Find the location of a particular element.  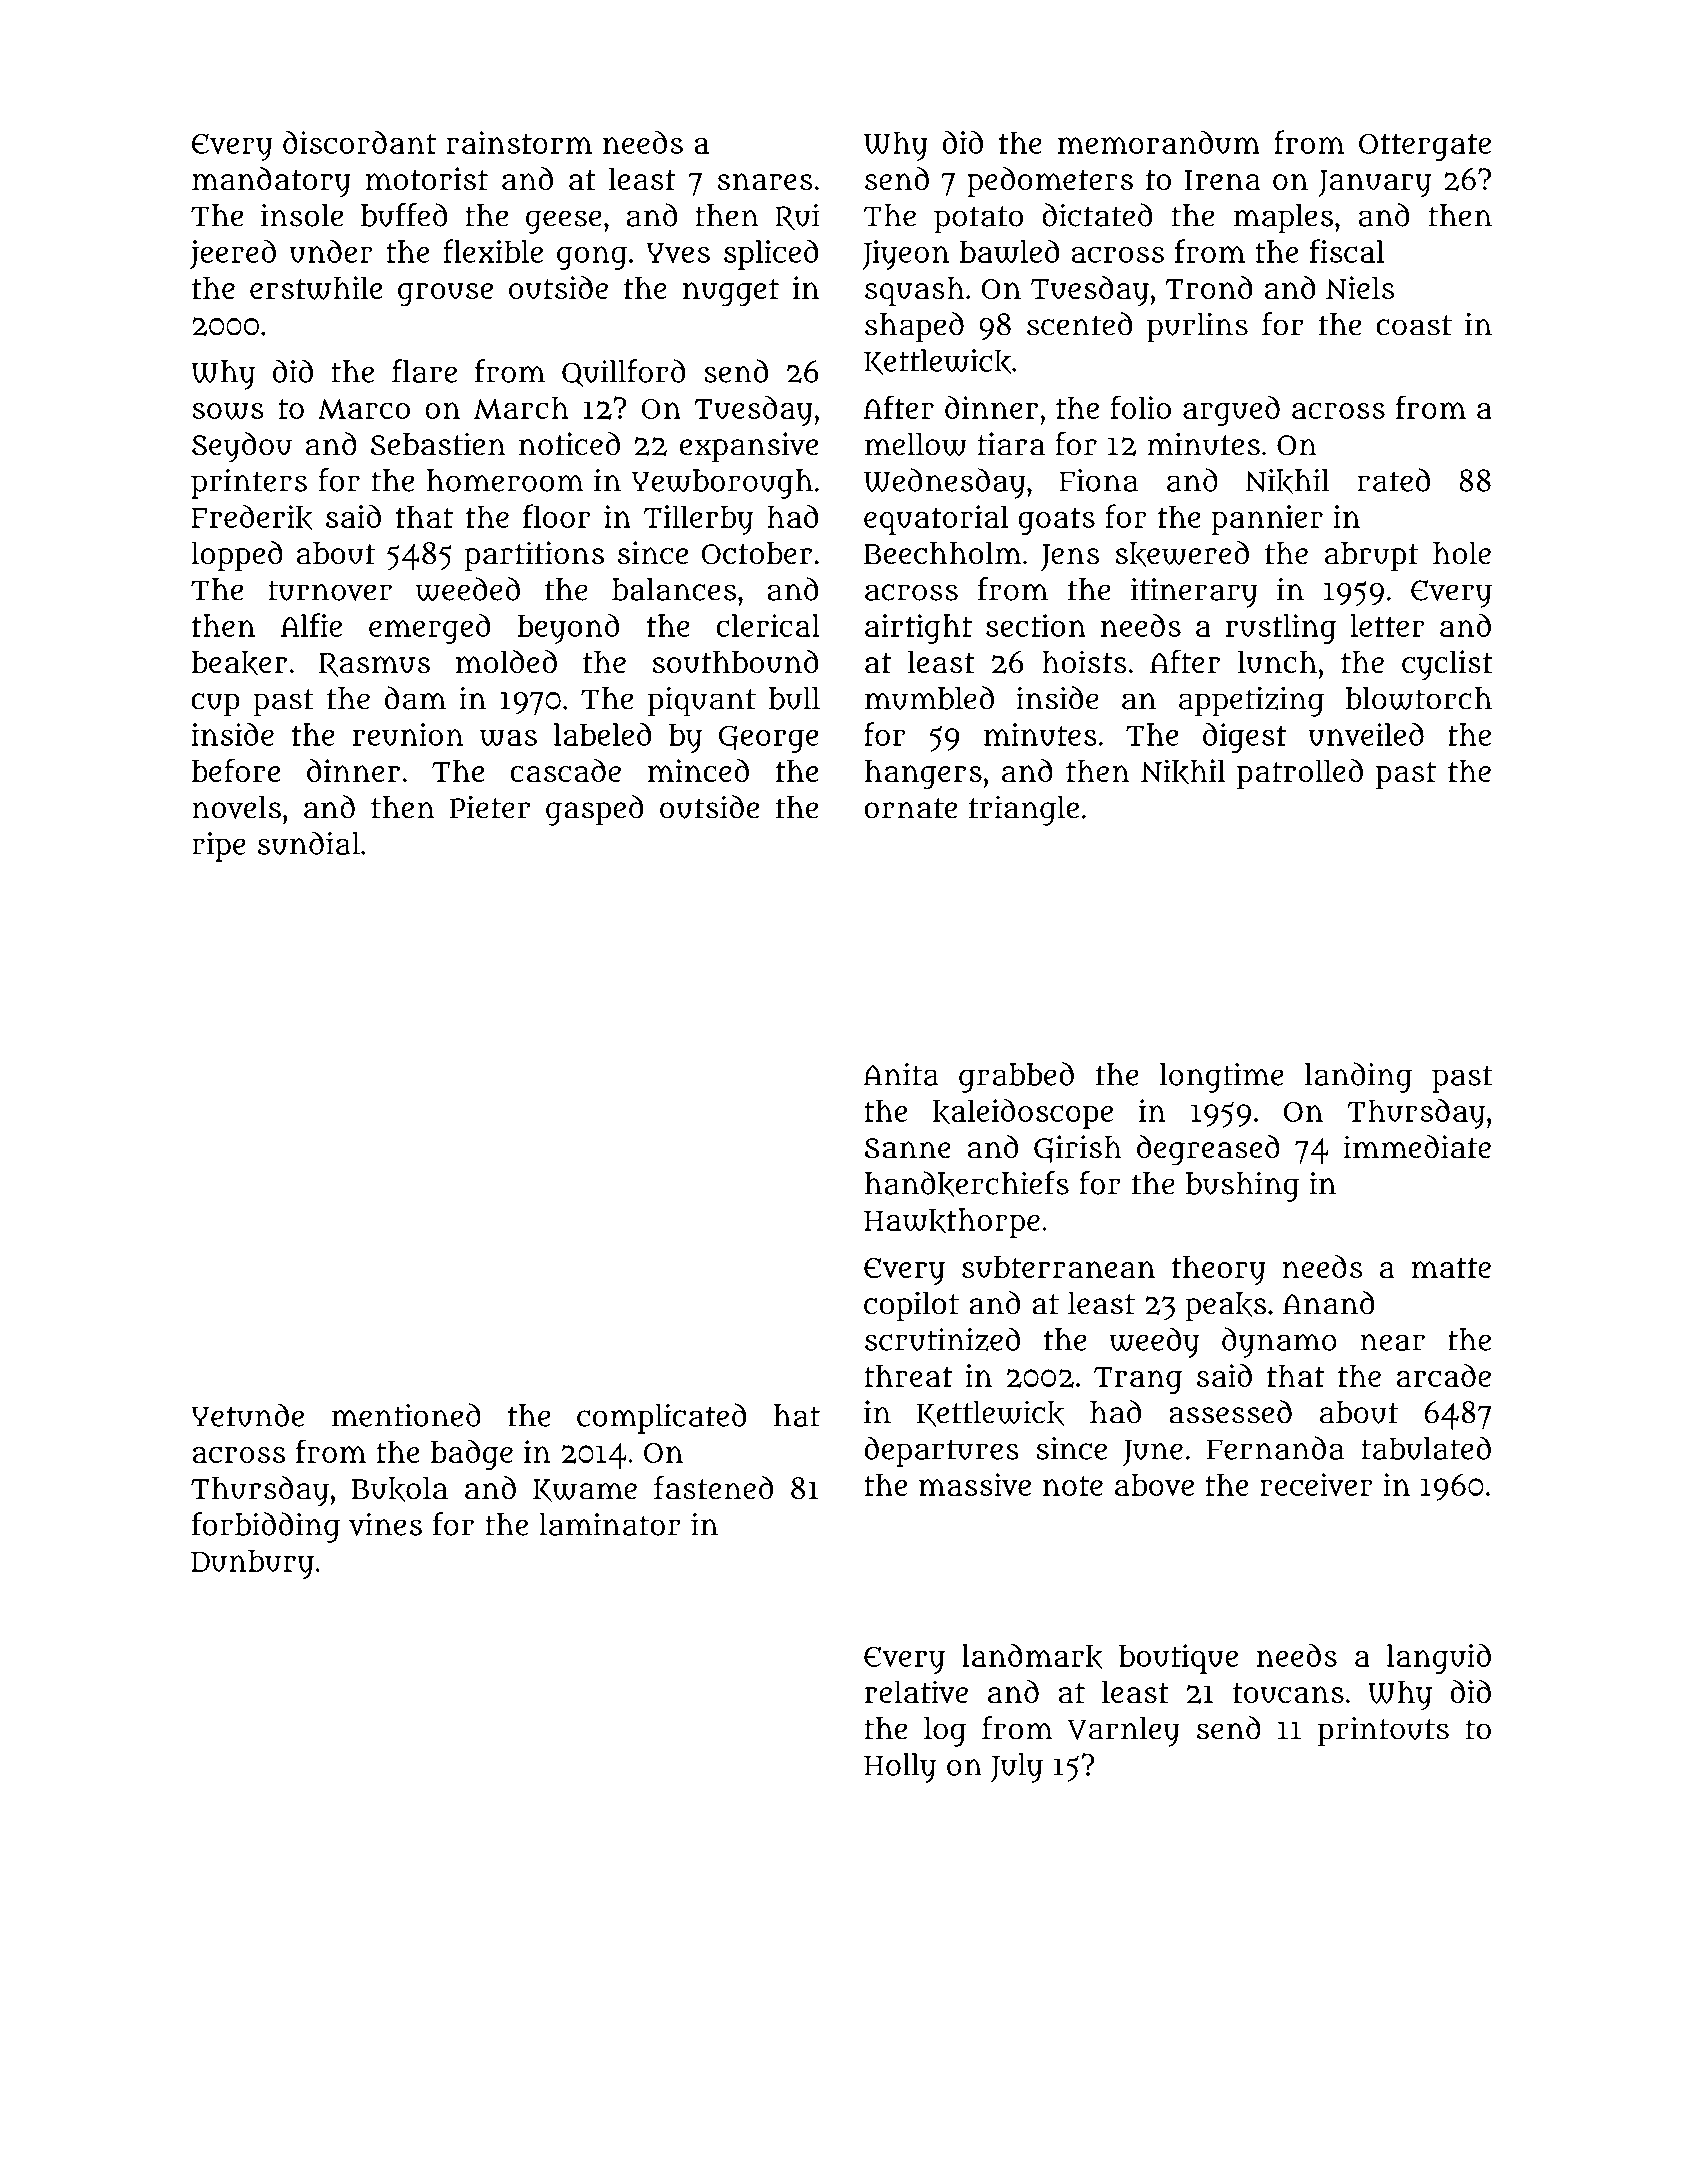

rated is located at coordinates (1393, 480).
